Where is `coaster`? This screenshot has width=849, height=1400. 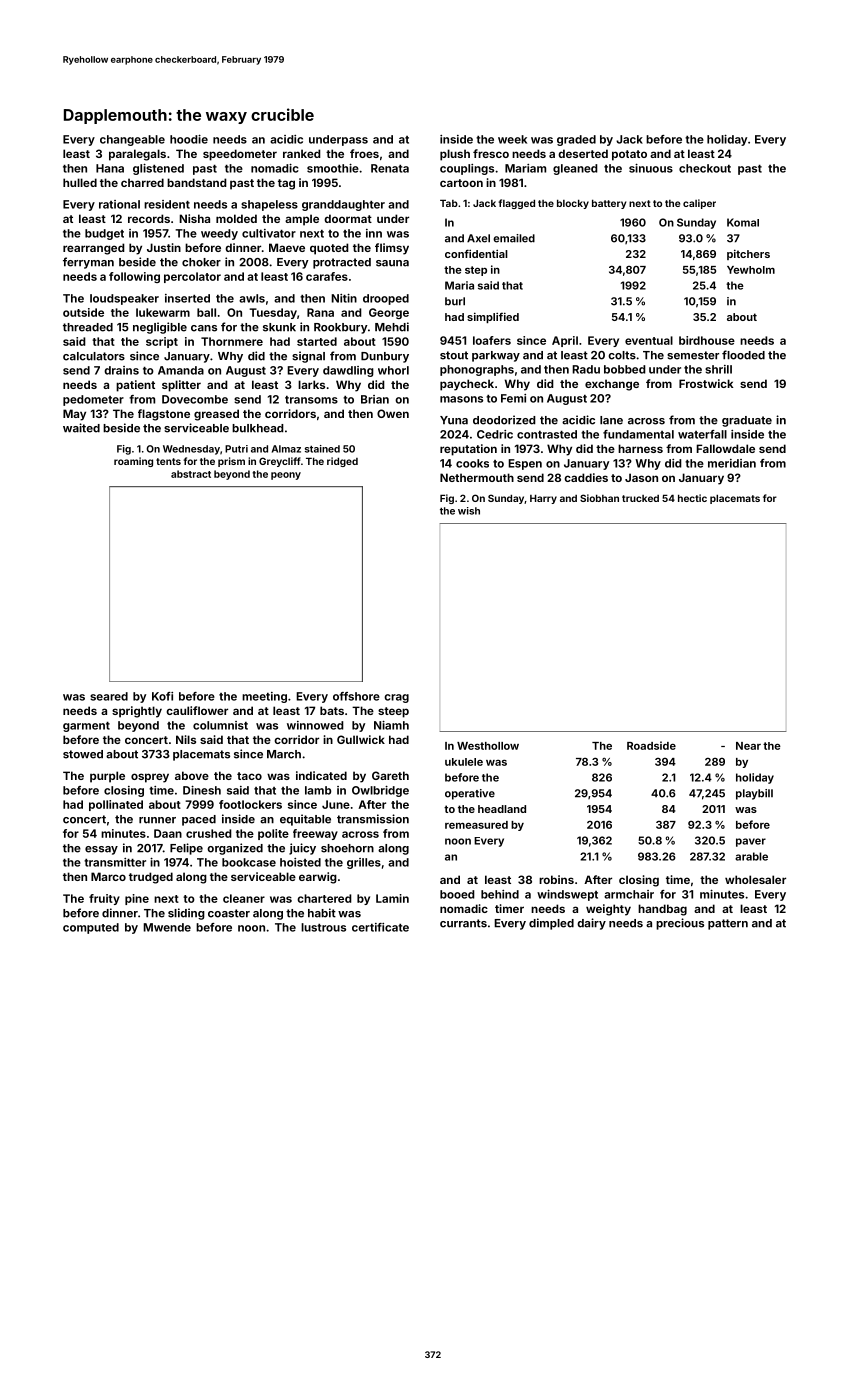 coaster is located at coordinates (229, 913).
